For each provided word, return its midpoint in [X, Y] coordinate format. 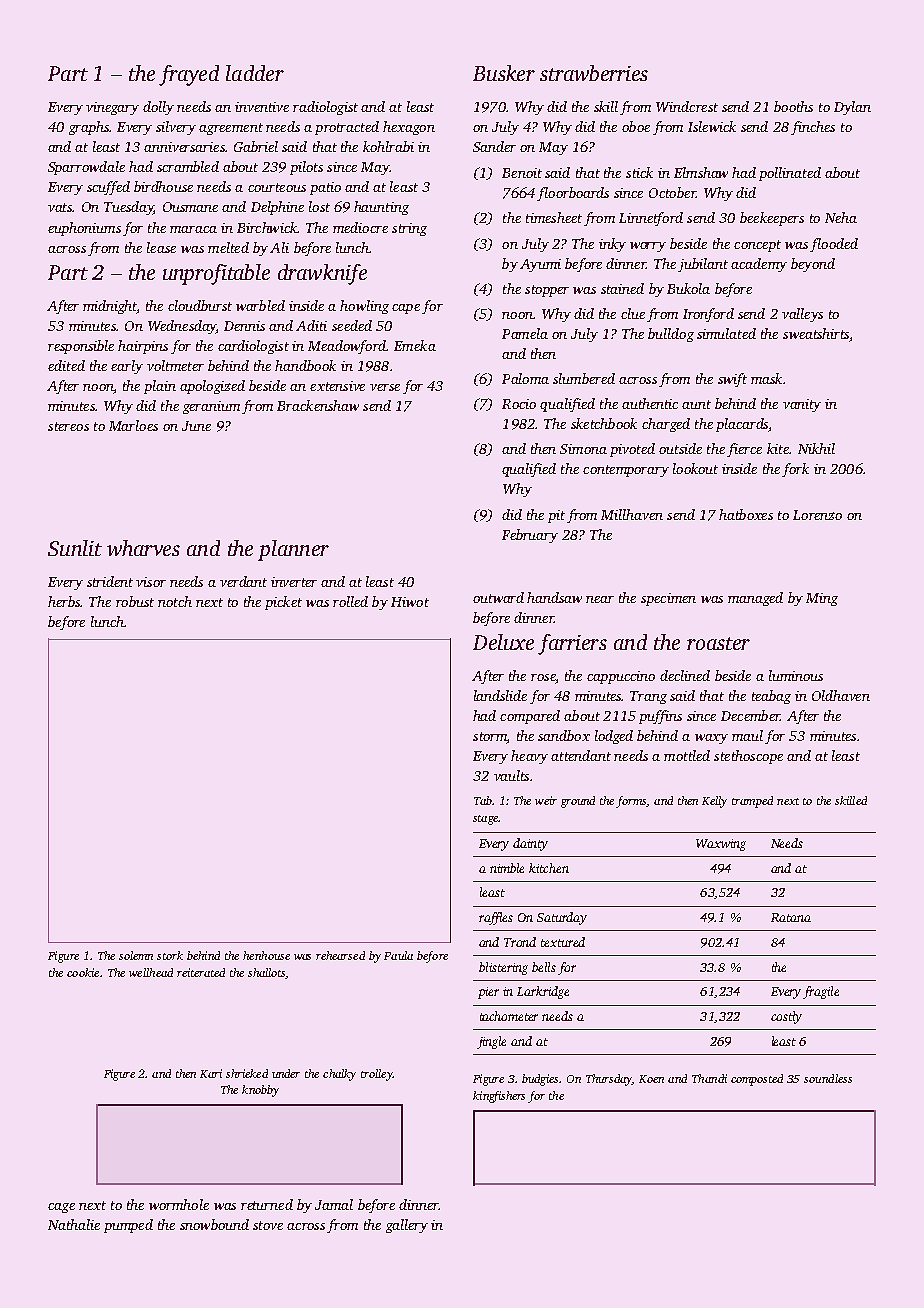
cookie [83, 972]
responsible [81, 347]
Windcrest [687, 106]
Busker [504, 73]
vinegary [112, 108]
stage [485, 820]
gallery [407, 1226]
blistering [503, 968]
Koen [651, 1079]
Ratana [791, 917]
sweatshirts [816, 333]
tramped [752, 802]
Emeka [415, 345]
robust [135, 601]
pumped [128, 1226]
